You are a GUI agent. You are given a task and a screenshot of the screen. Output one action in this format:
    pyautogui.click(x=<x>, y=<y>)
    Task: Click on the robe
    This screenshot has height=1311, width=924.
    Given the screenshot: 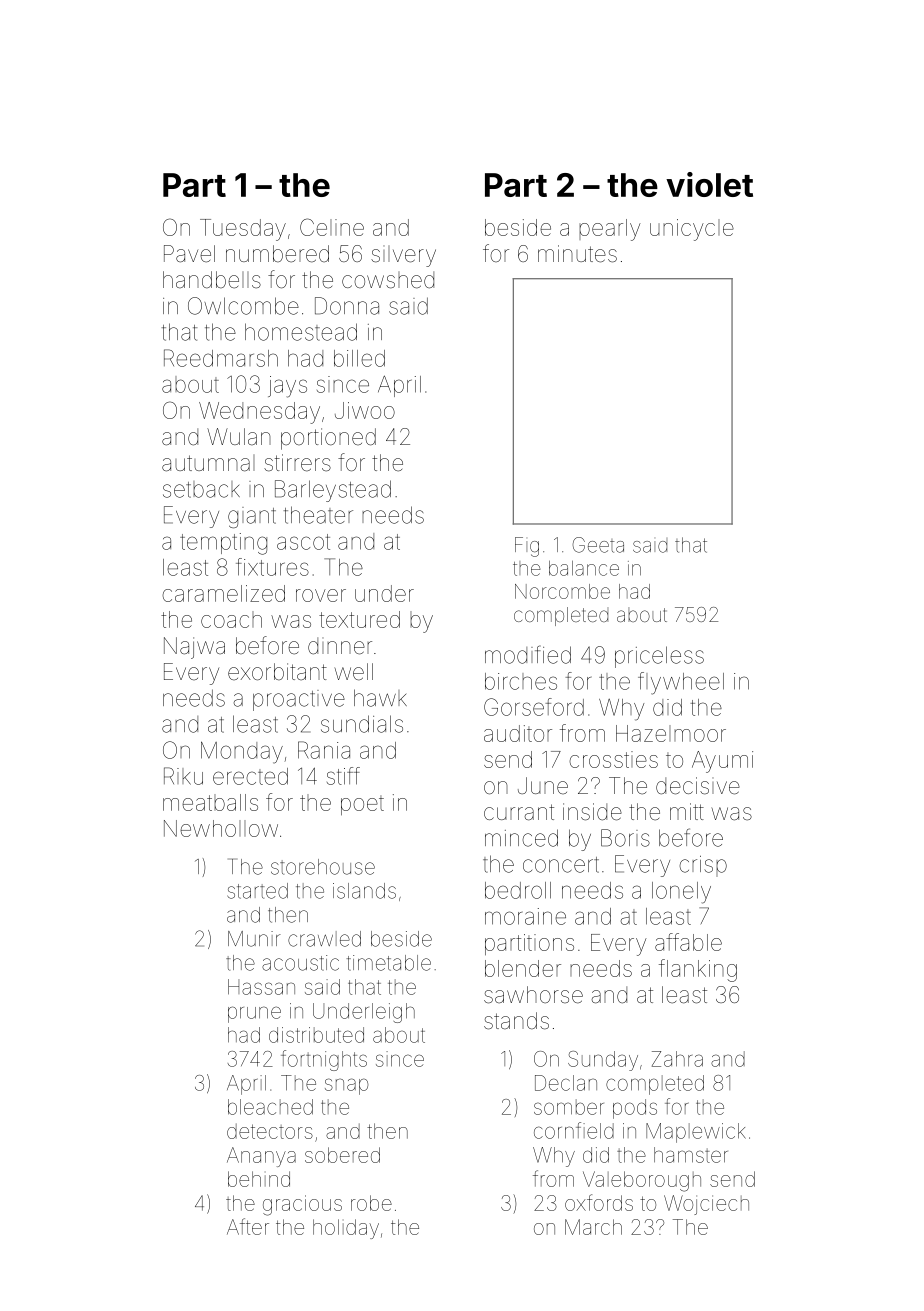 What is the action you would take?
    pyautogui.click(x=371, y=1203)
